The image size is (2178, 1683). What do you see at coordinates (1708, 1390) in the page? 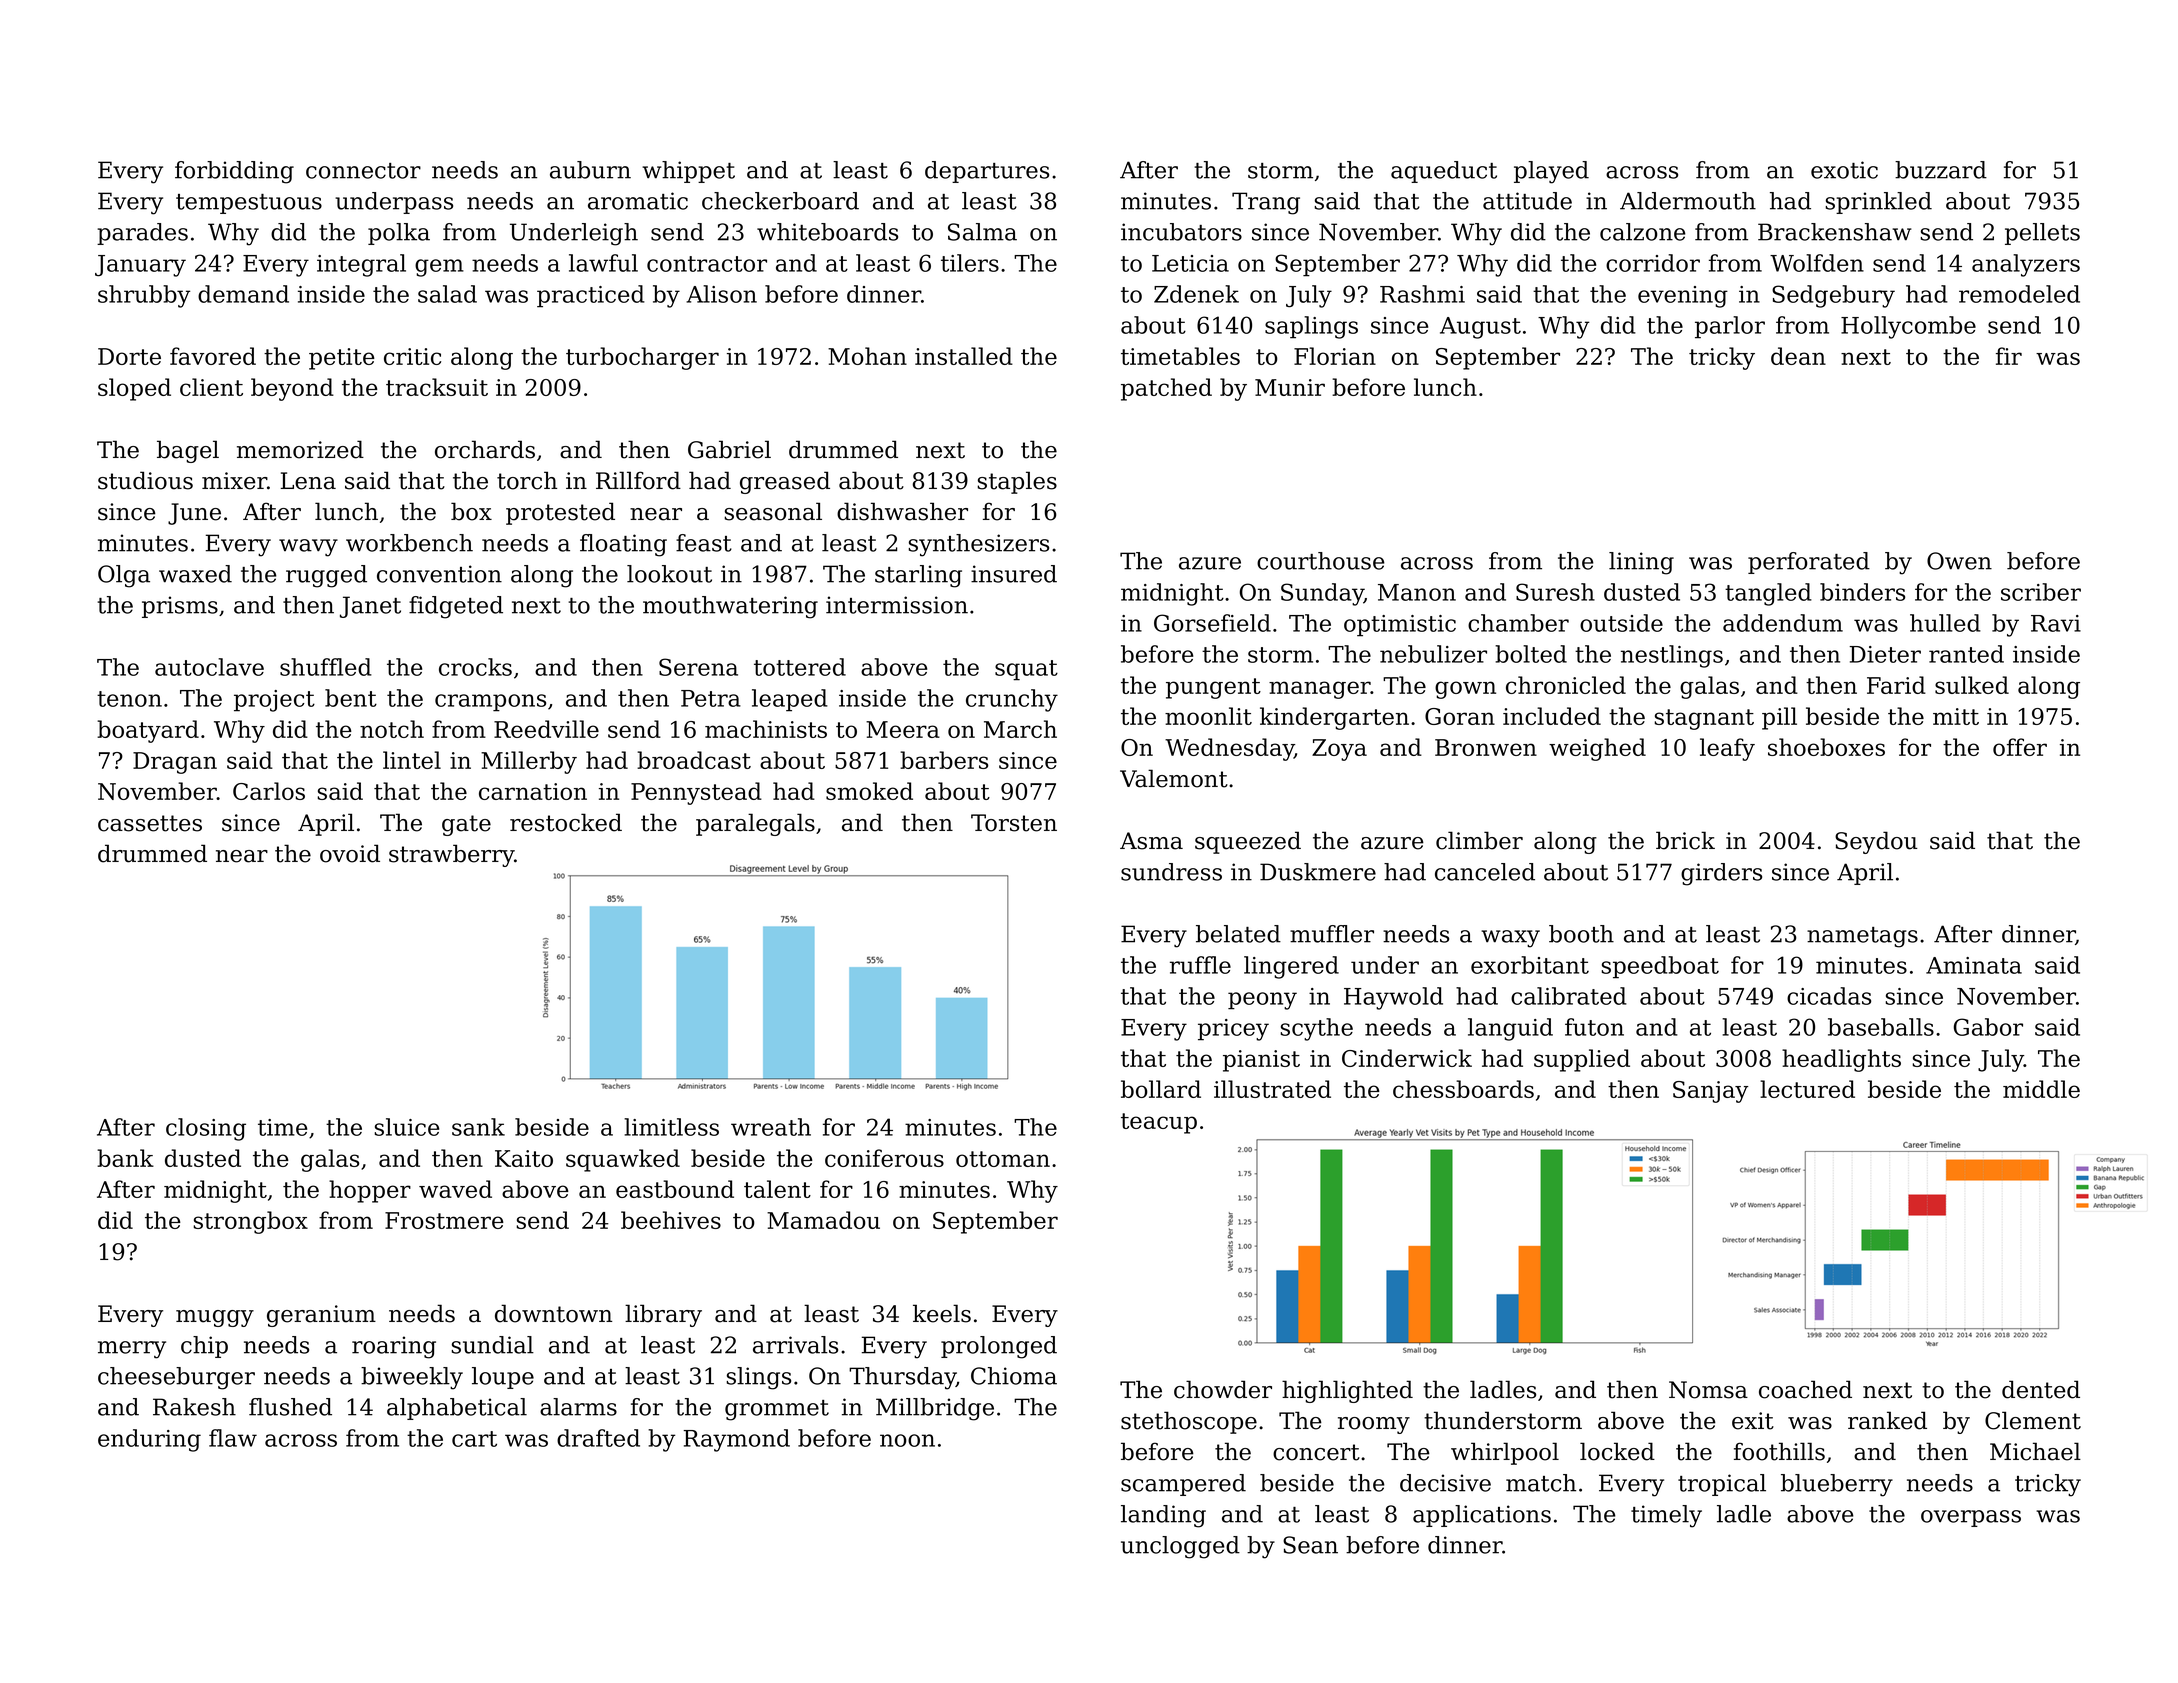
I see `Nomsa` at bounding box center [1708, 1390].
